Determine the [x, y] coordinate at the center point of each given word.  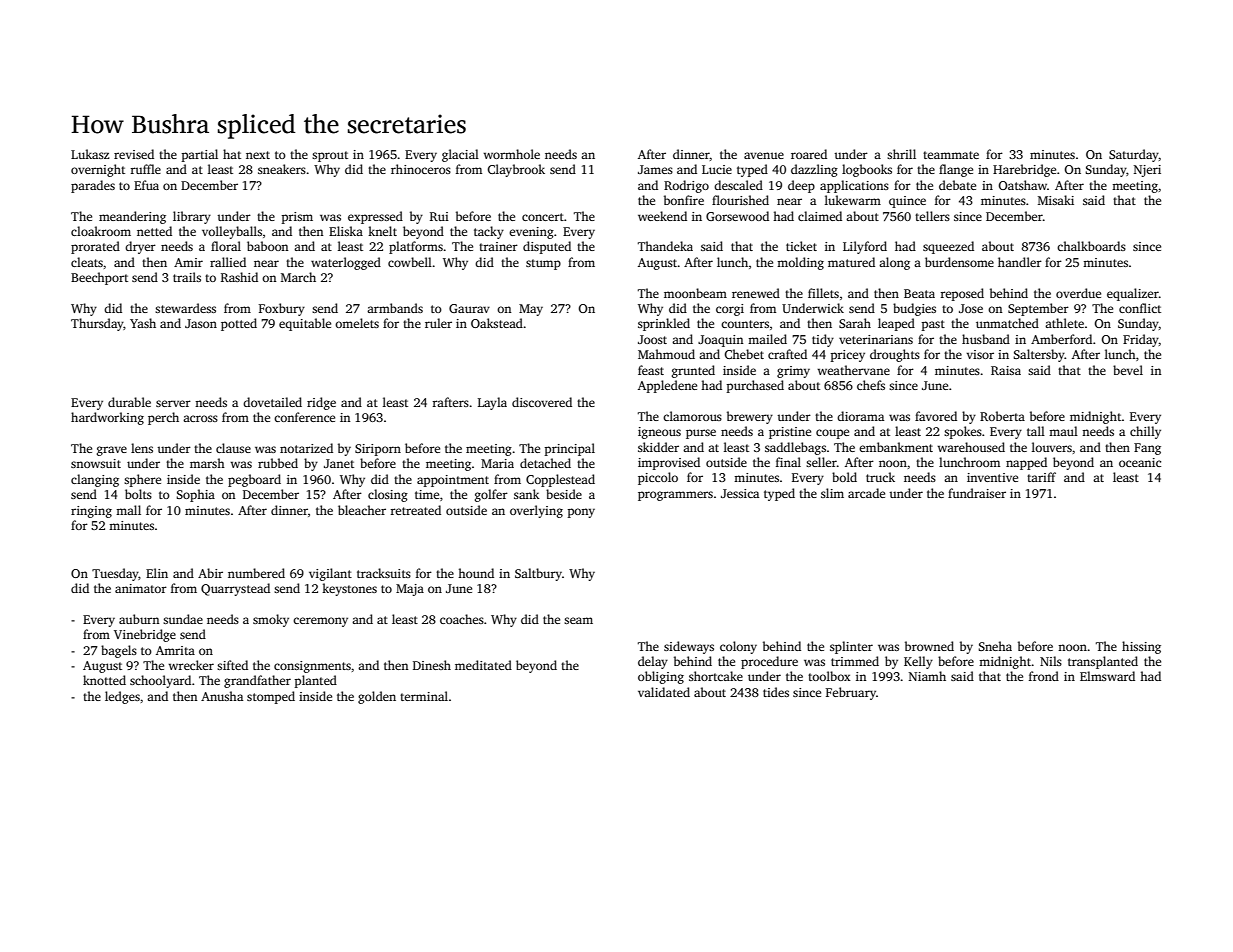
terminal [424, 696]
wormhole [511, 154]
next [258, 155]
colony [738, 647]
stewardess [185, 308]
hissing [1141, 647]
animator [141, 588]
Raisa [1006, 370]
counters [745, 324]
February [851, 693]
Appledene [667, 386]
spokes [963, 432]
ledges [122, 697]
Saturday [1134, 155]
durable [129, 402]
